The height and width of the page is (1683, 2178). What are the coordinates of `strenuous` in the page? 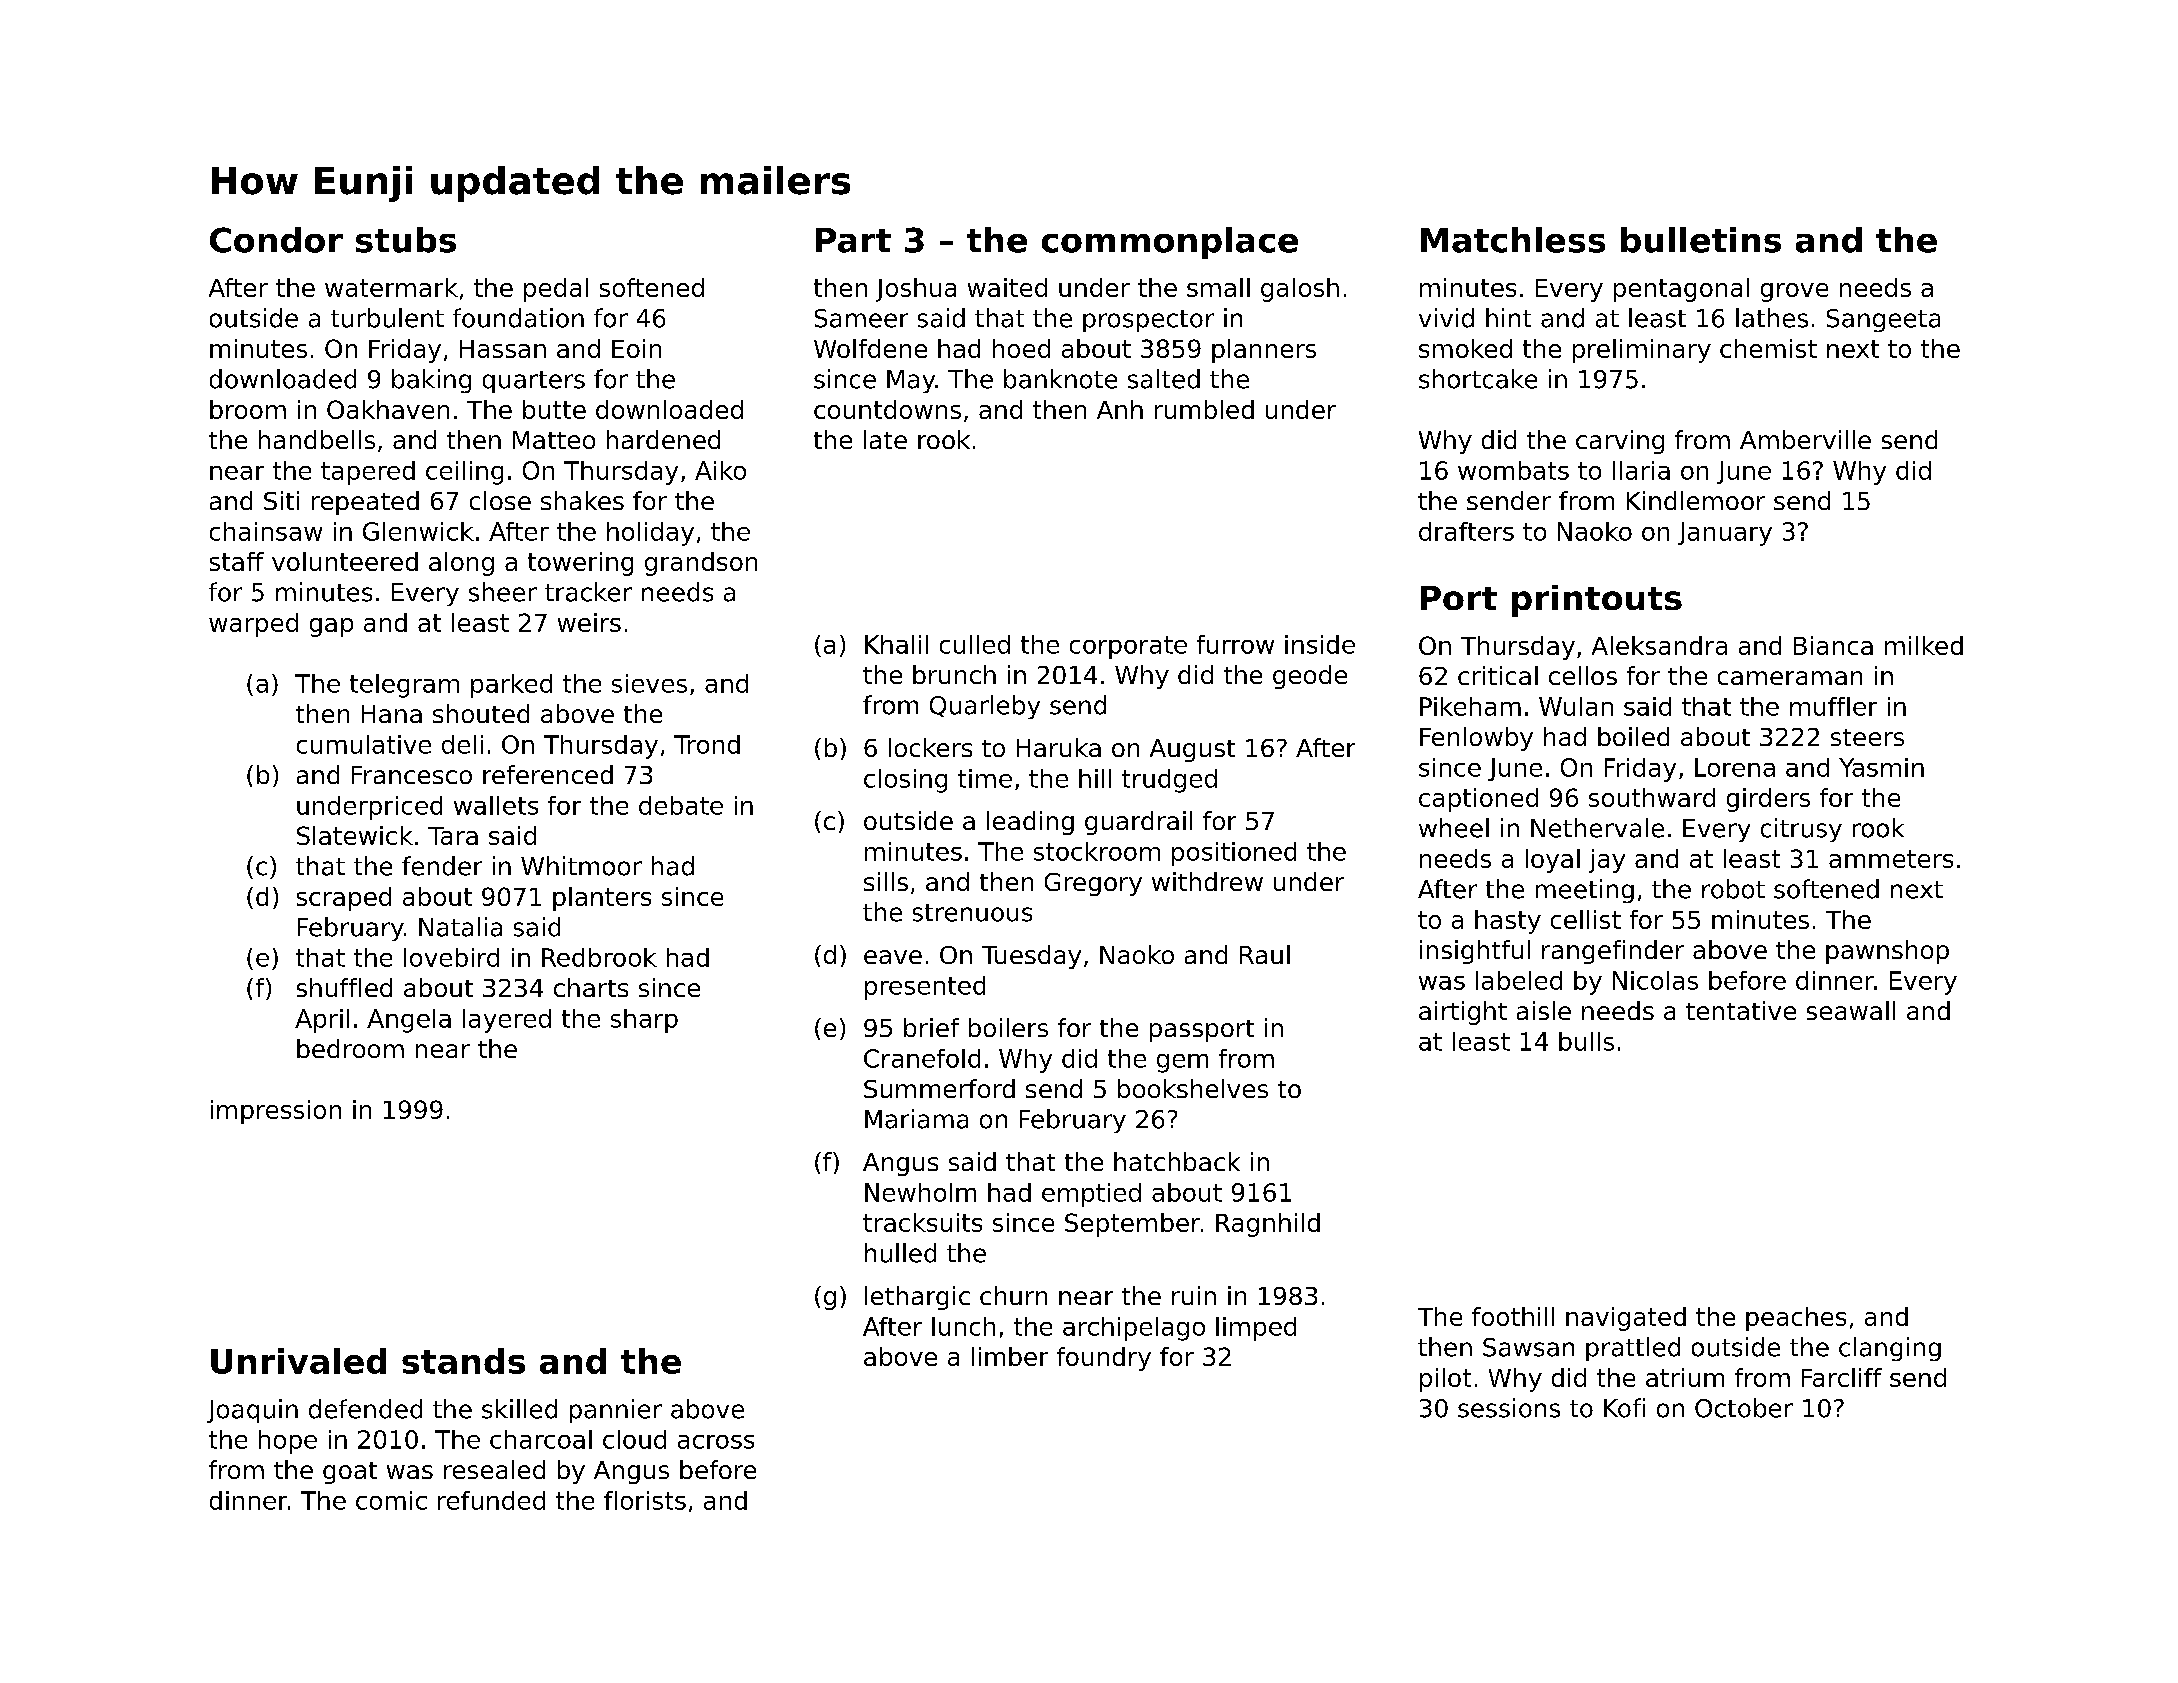 It's located at (972, 913).
